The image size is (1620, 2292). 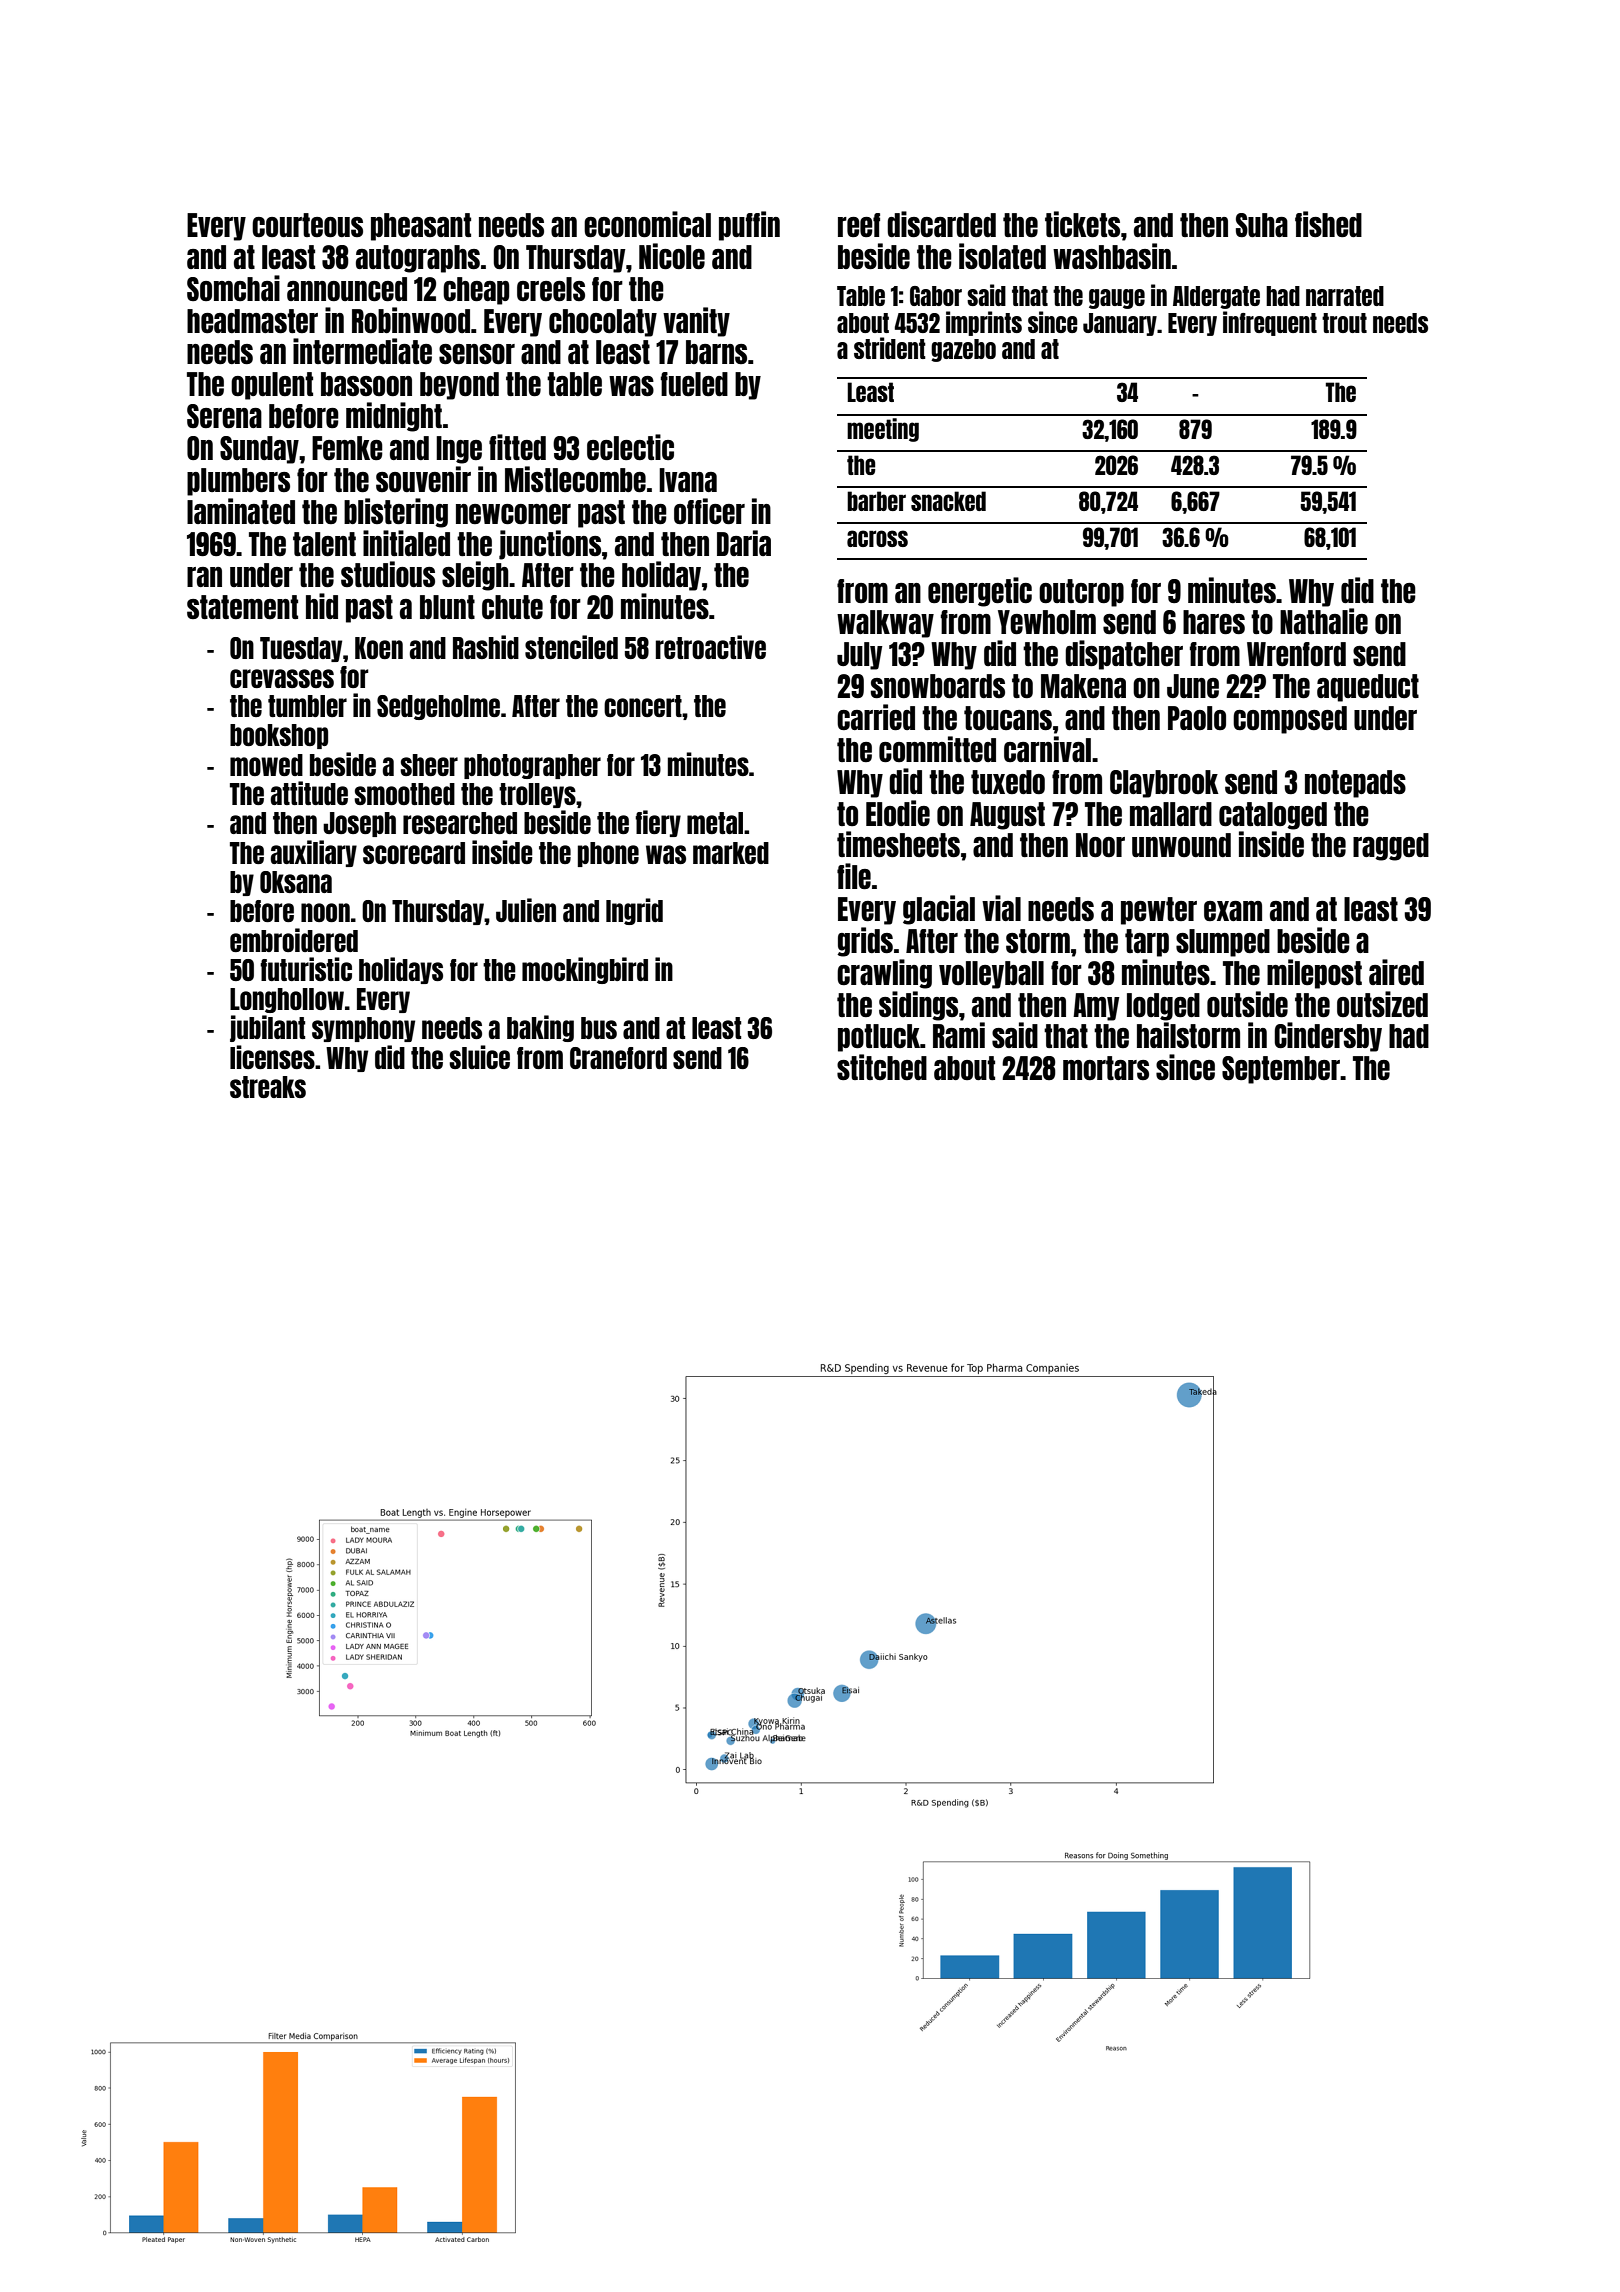 I want to click on courteous, so click(x=307, y=225).
